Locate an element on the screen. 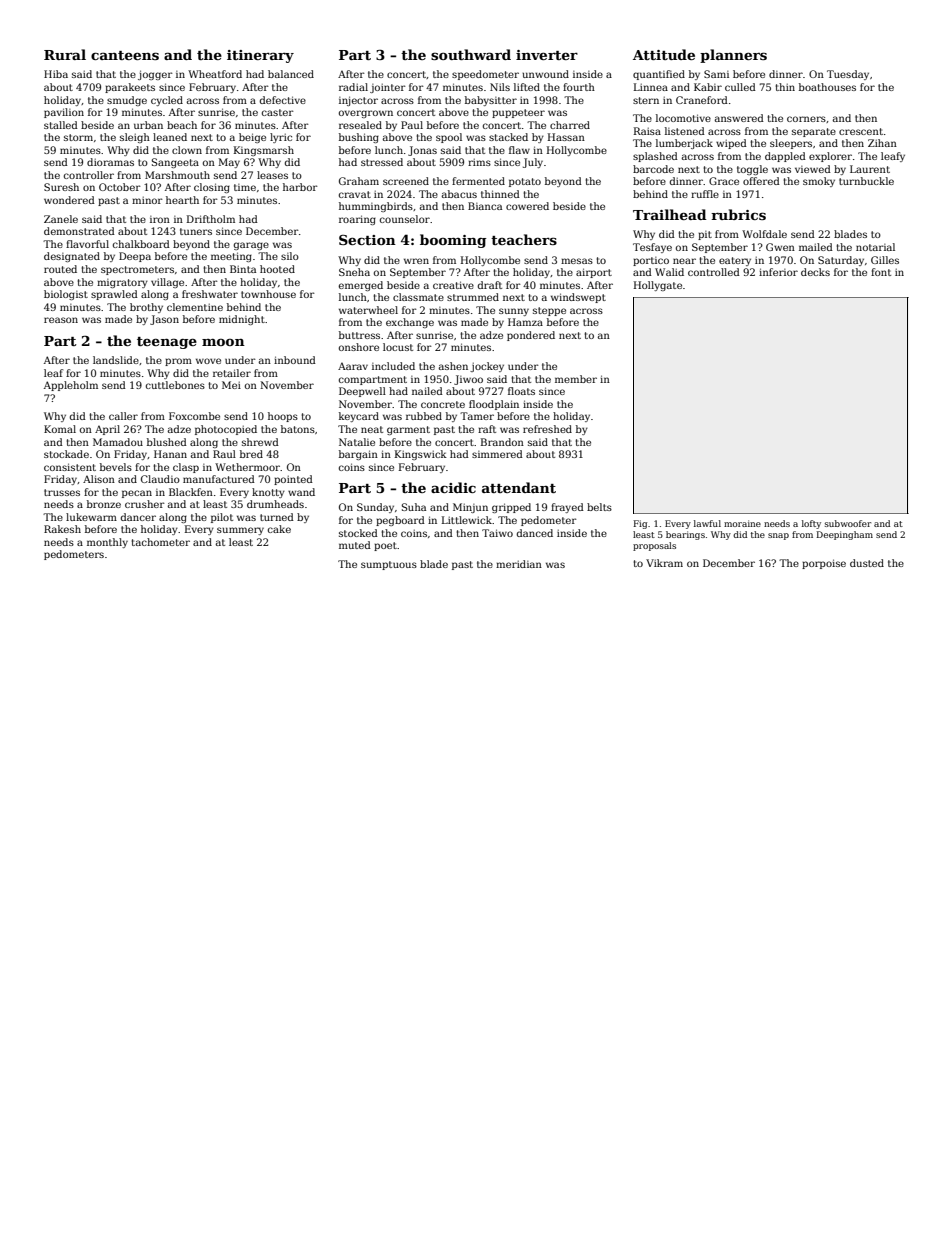 The height and width of the screenshot is (1233, 952). Suresh is located at coordinates (61, 187).
